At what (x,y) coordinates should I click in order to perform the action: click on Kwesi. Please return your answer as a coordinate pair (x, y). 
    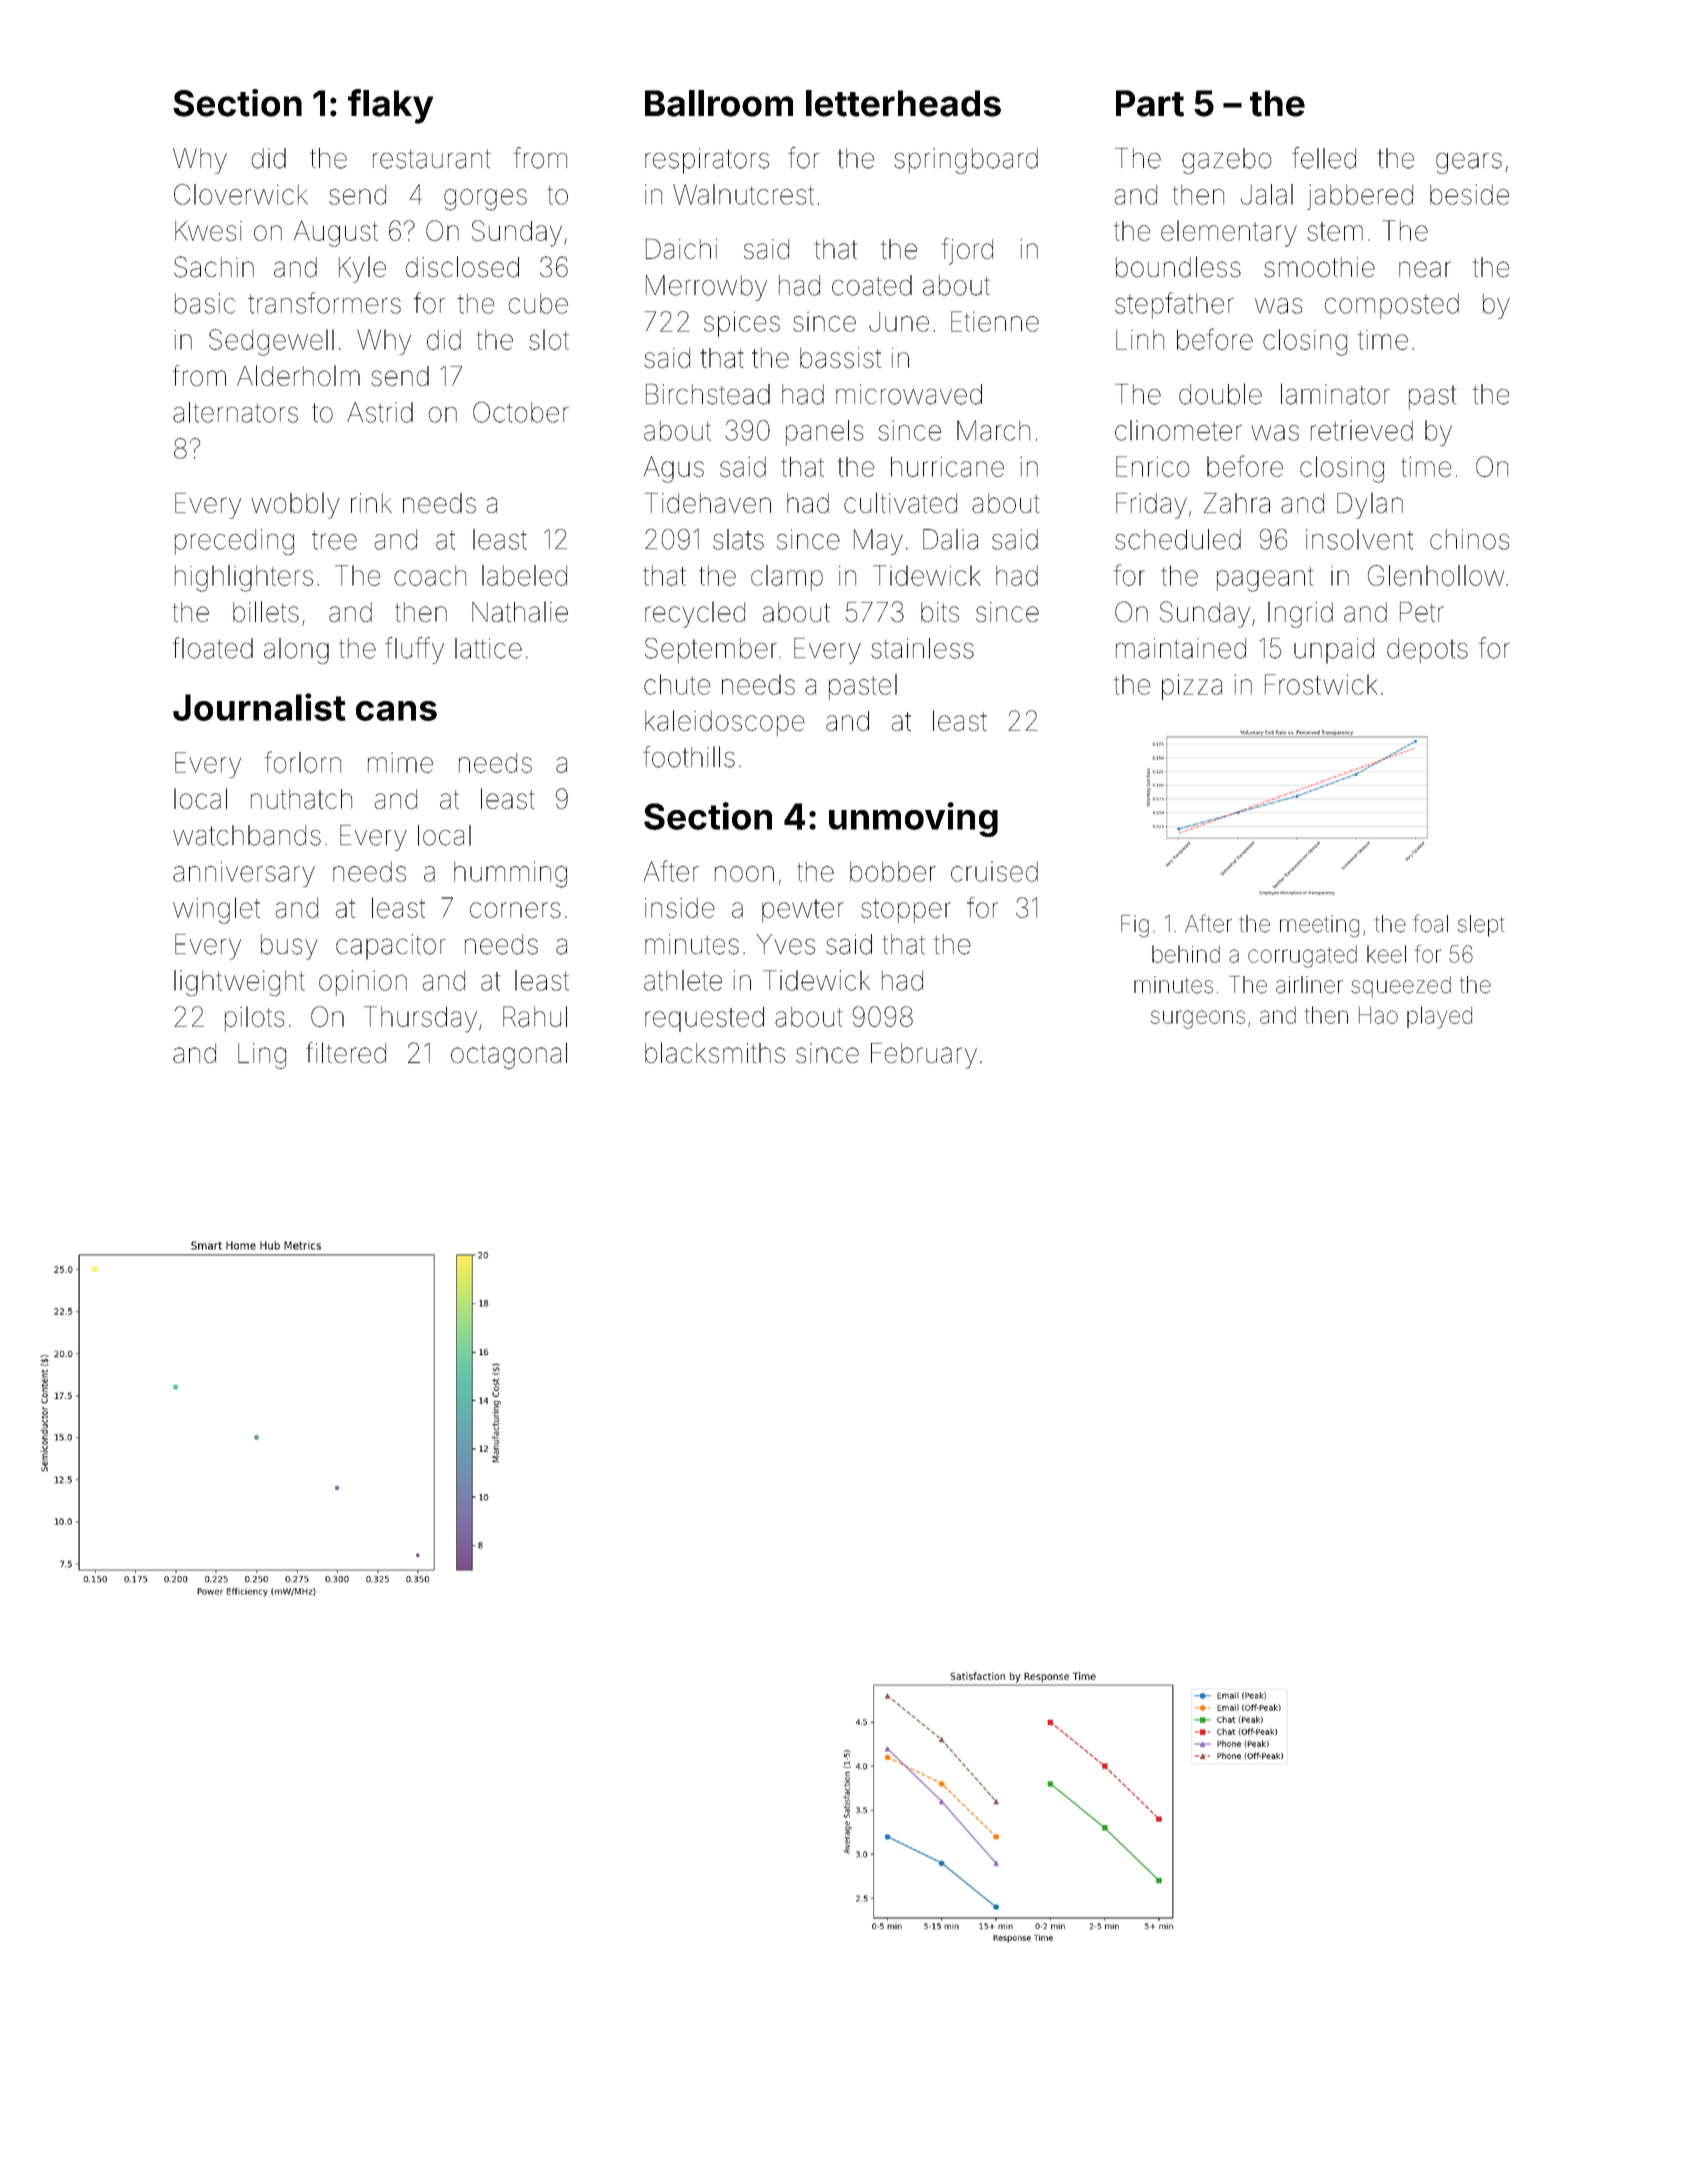
    Looking at the image, I should click on (208, 231).
